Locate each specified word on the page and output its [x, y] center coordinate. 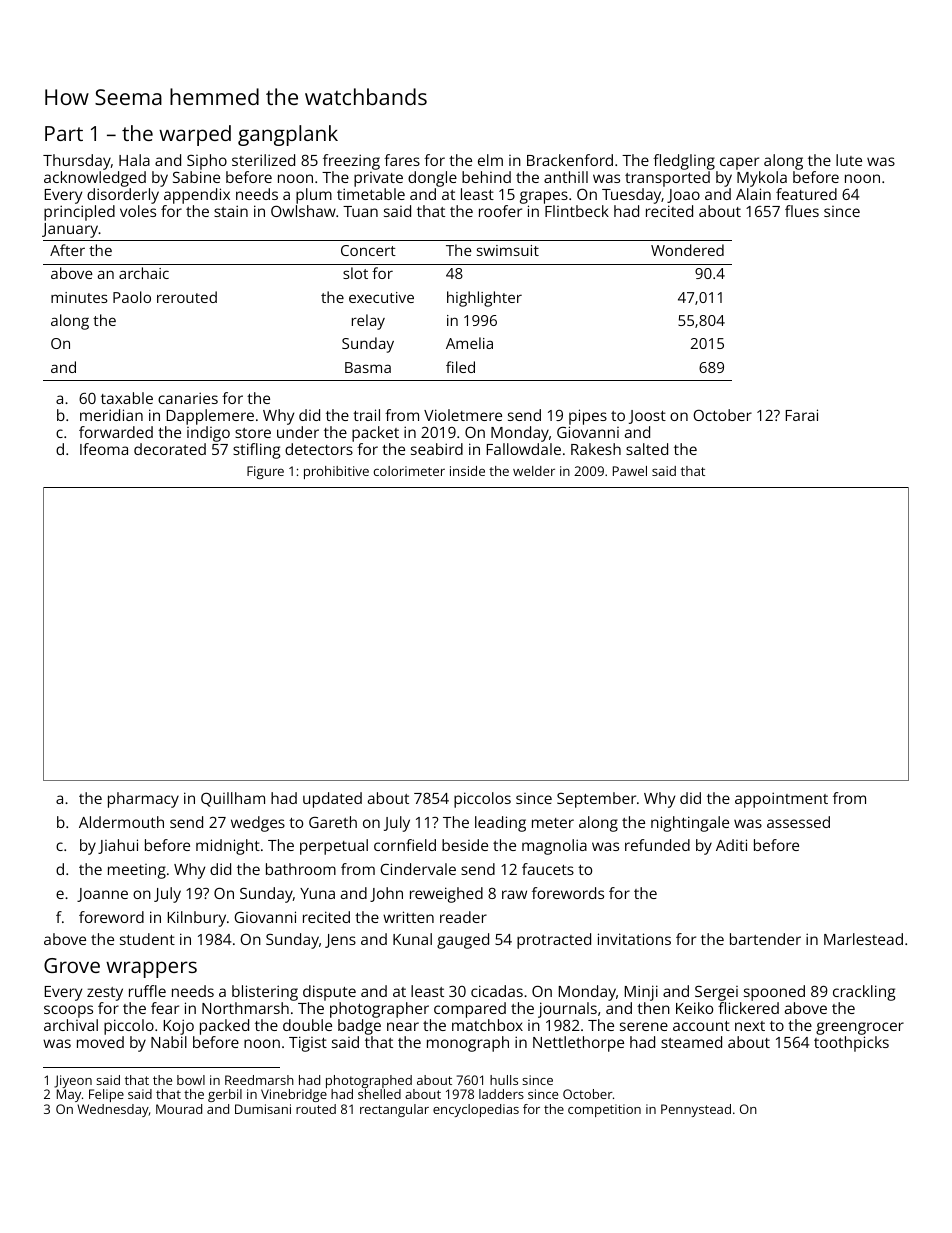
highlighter [484, 299]
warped [195, 135]
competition [604, 1110]
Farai [802, 415]
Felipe [106, 1095]
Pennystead [696, 1110]
